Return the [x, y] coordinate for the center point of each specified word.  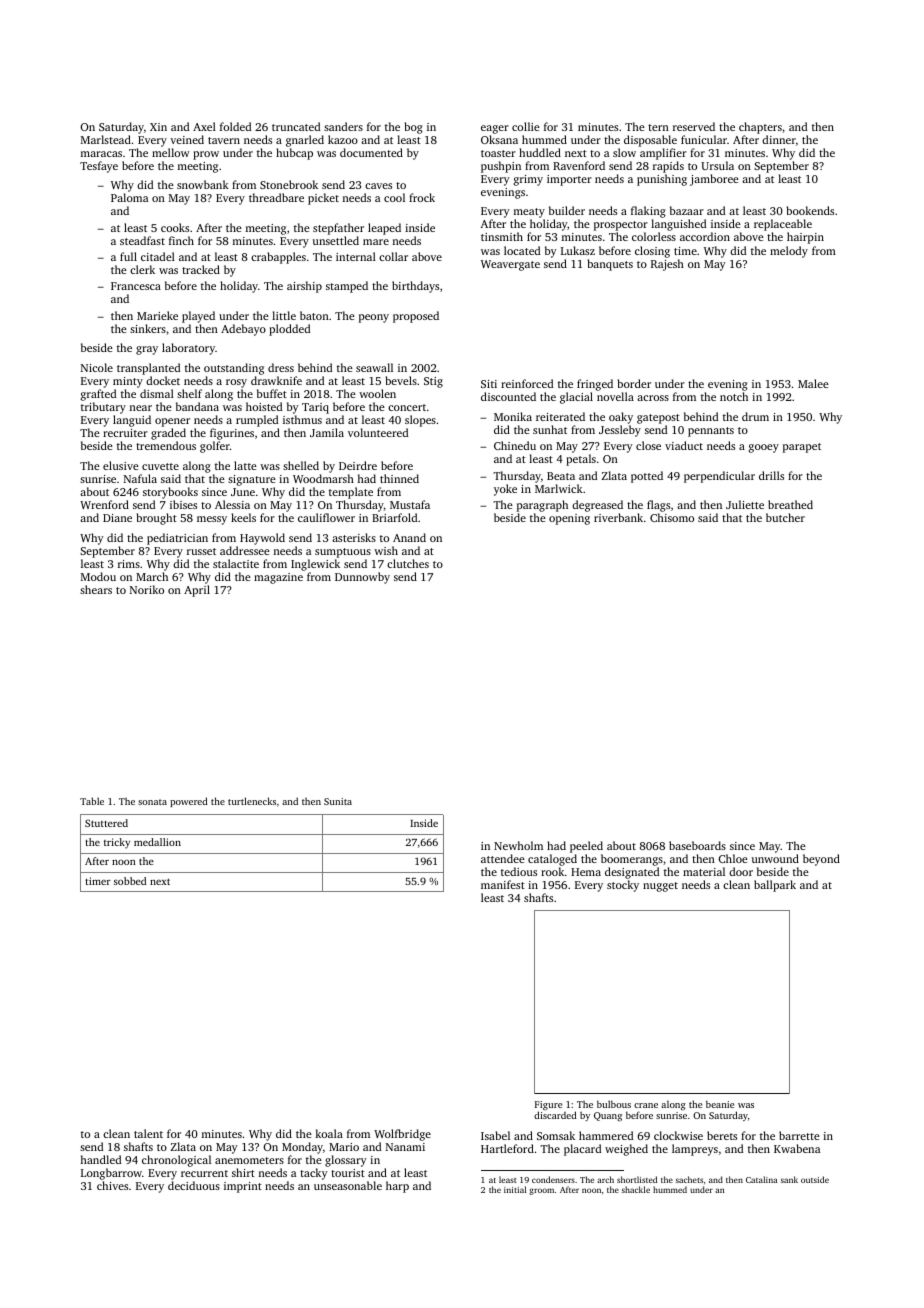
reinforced [527, 383]
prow [206, 155]
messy [212, 520]
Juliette [745, 504]
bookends [810, 210]
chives [112, 1185]
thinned [399, 478]
